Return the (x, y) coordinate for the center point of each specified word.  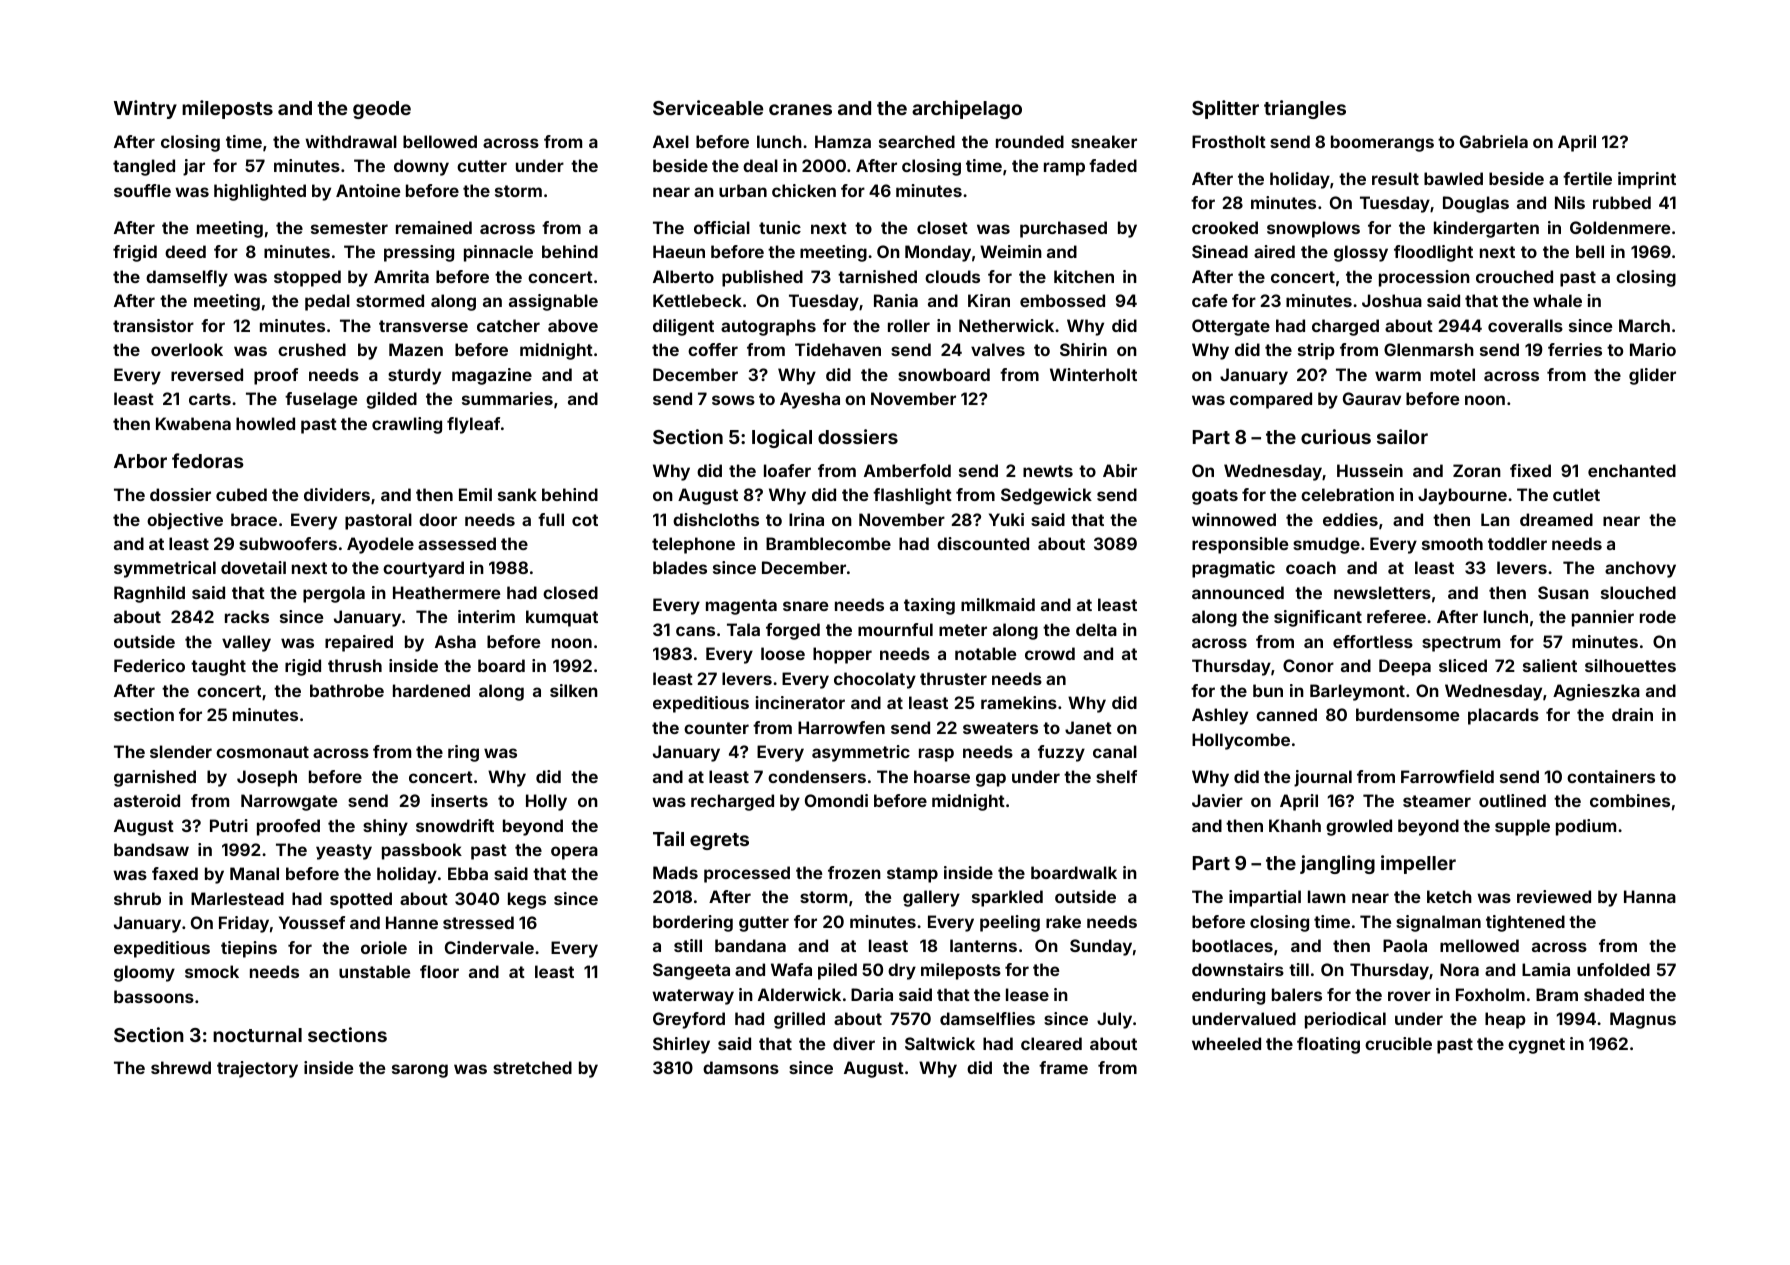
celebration (1347, 494)
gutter (764, 924)
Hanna (1650, 896)
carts (210, 399)
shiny (385, 827)
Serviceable (708, 107)
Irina (806, 519)
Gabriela (1494, 141)
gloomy (144, 973)
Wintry (145, 109)
